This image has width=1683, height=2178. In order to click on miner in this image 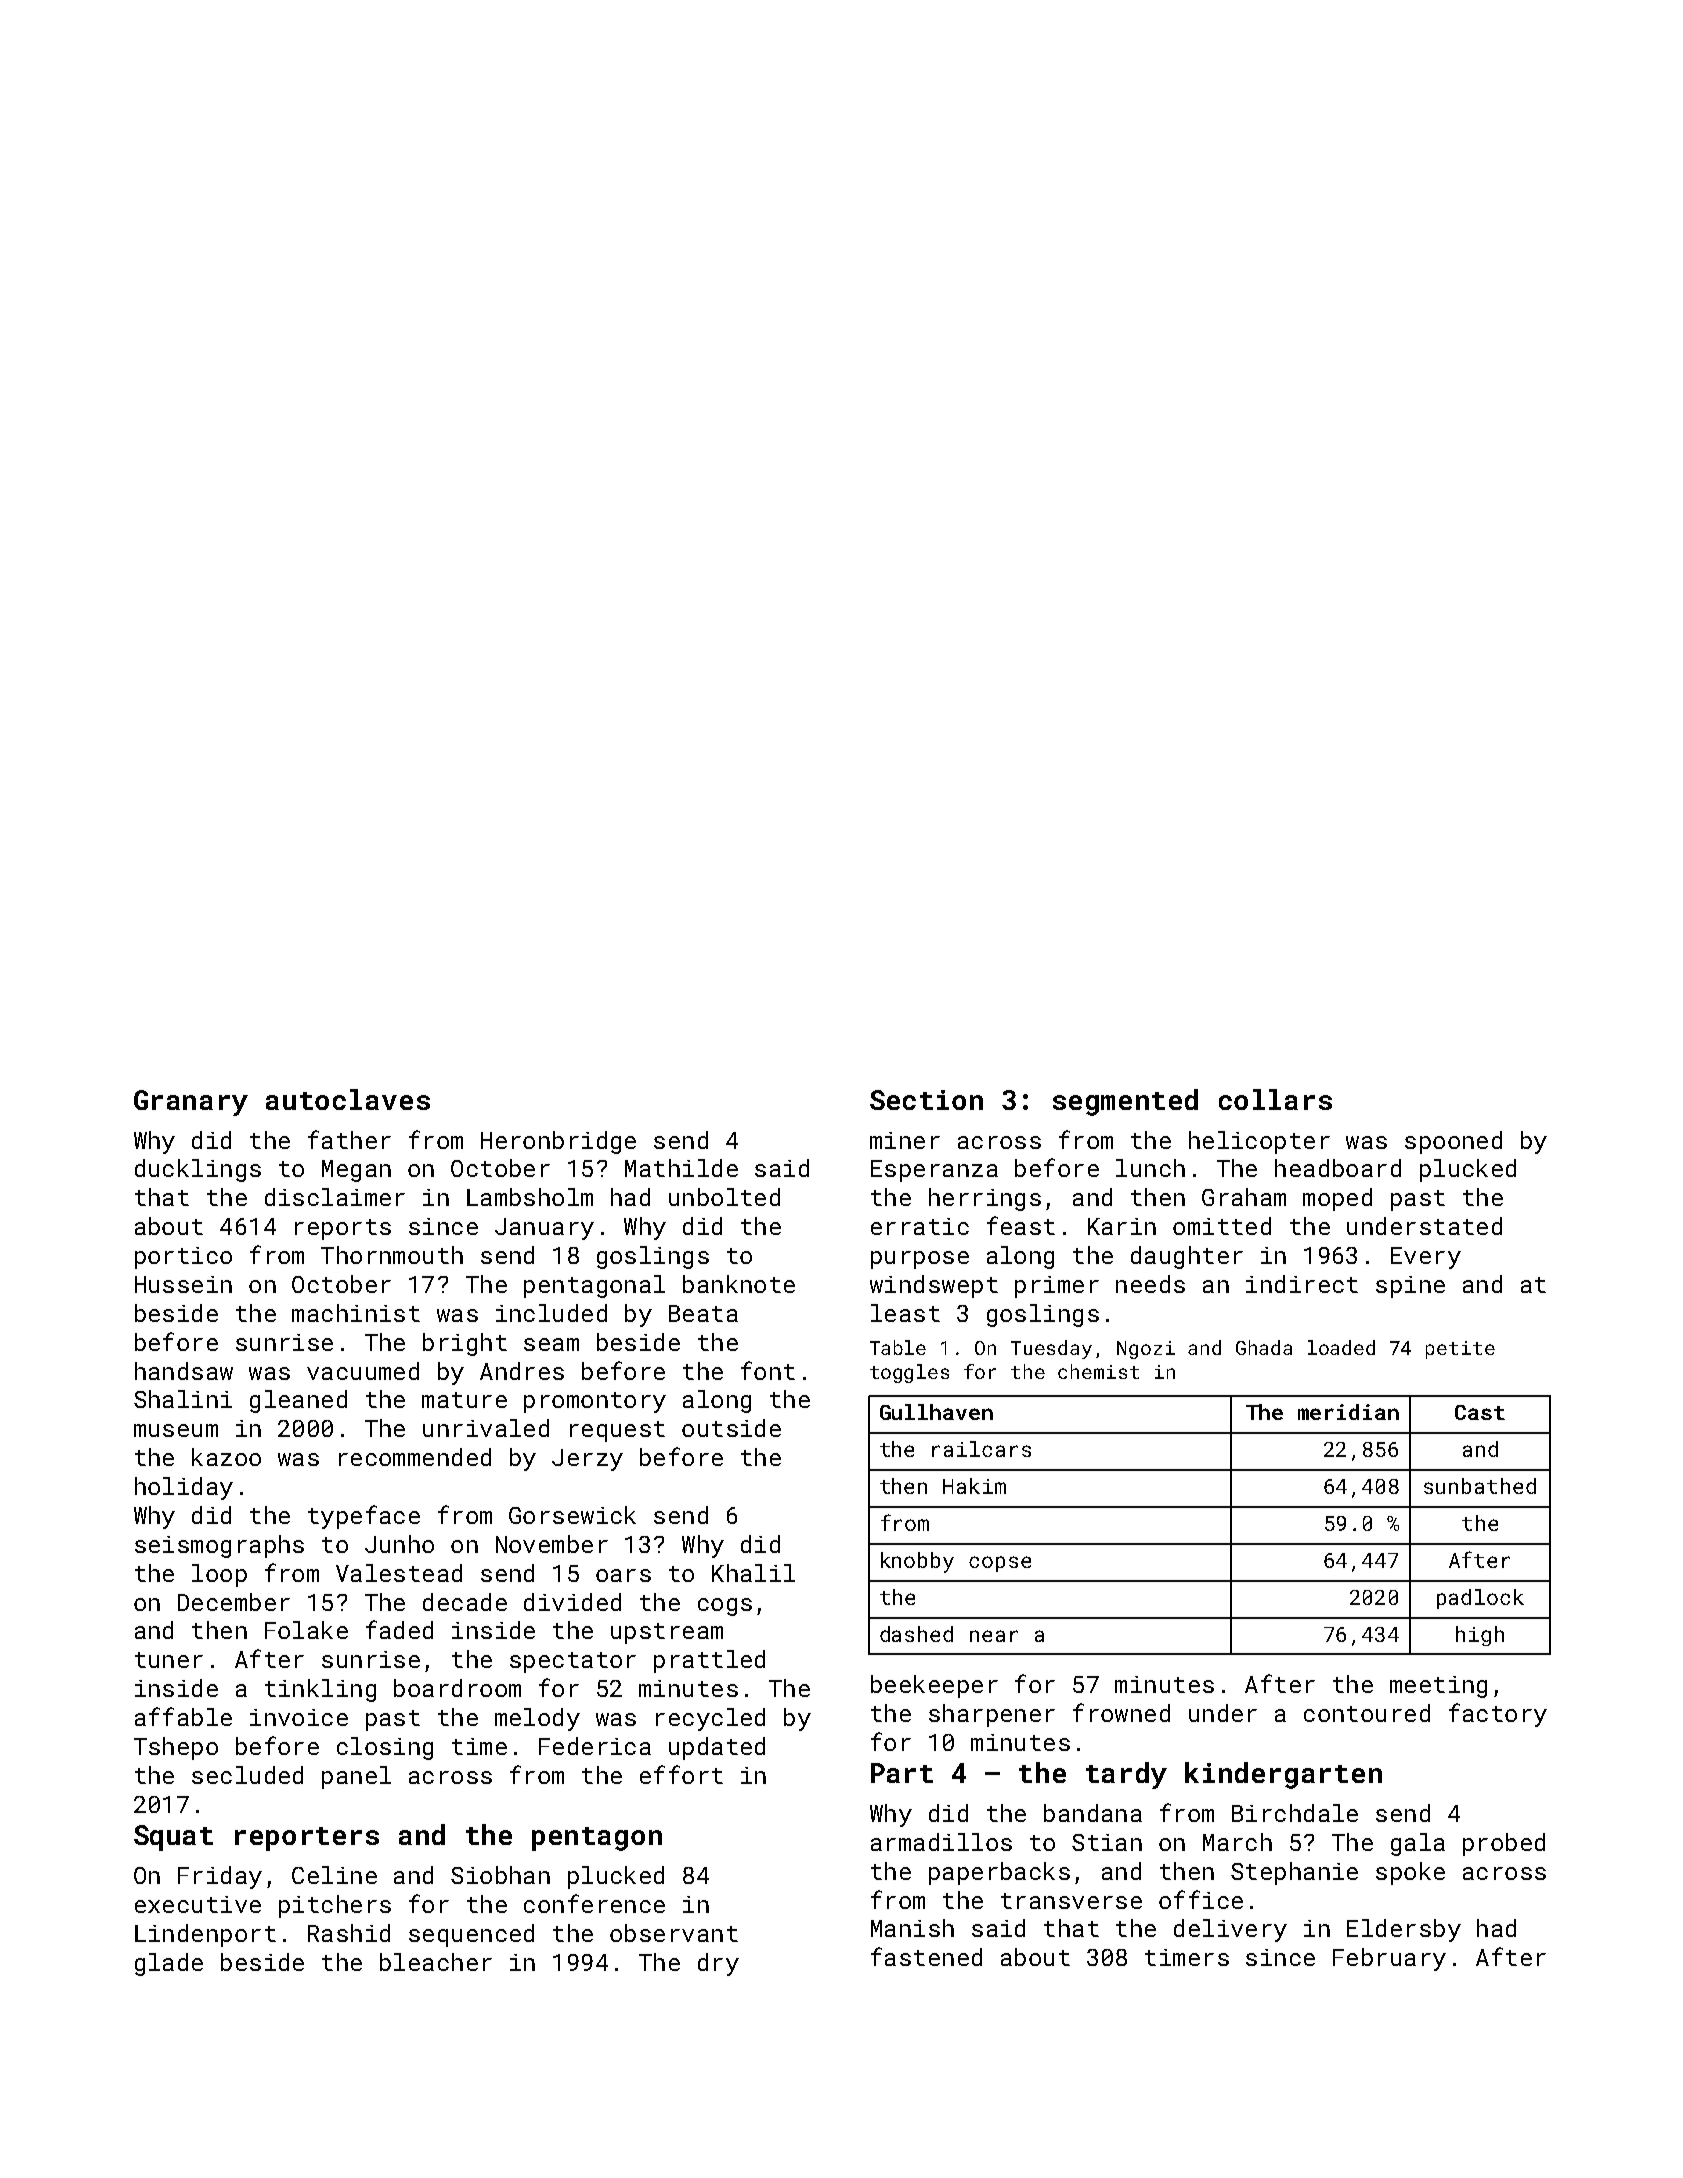, I will do `click(905, 1140)`.
